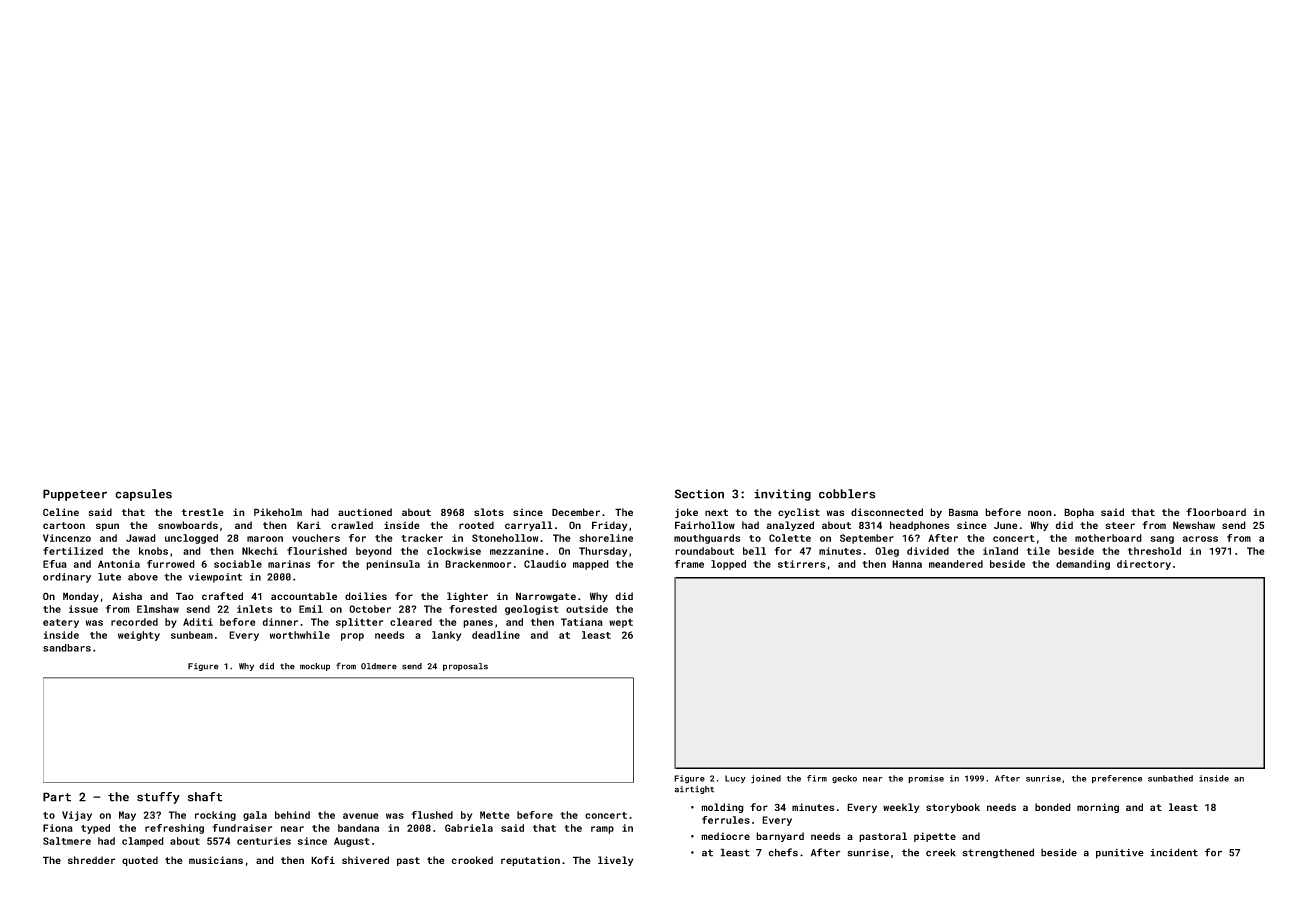  I want to click on Lucy, so click(735, 779).
